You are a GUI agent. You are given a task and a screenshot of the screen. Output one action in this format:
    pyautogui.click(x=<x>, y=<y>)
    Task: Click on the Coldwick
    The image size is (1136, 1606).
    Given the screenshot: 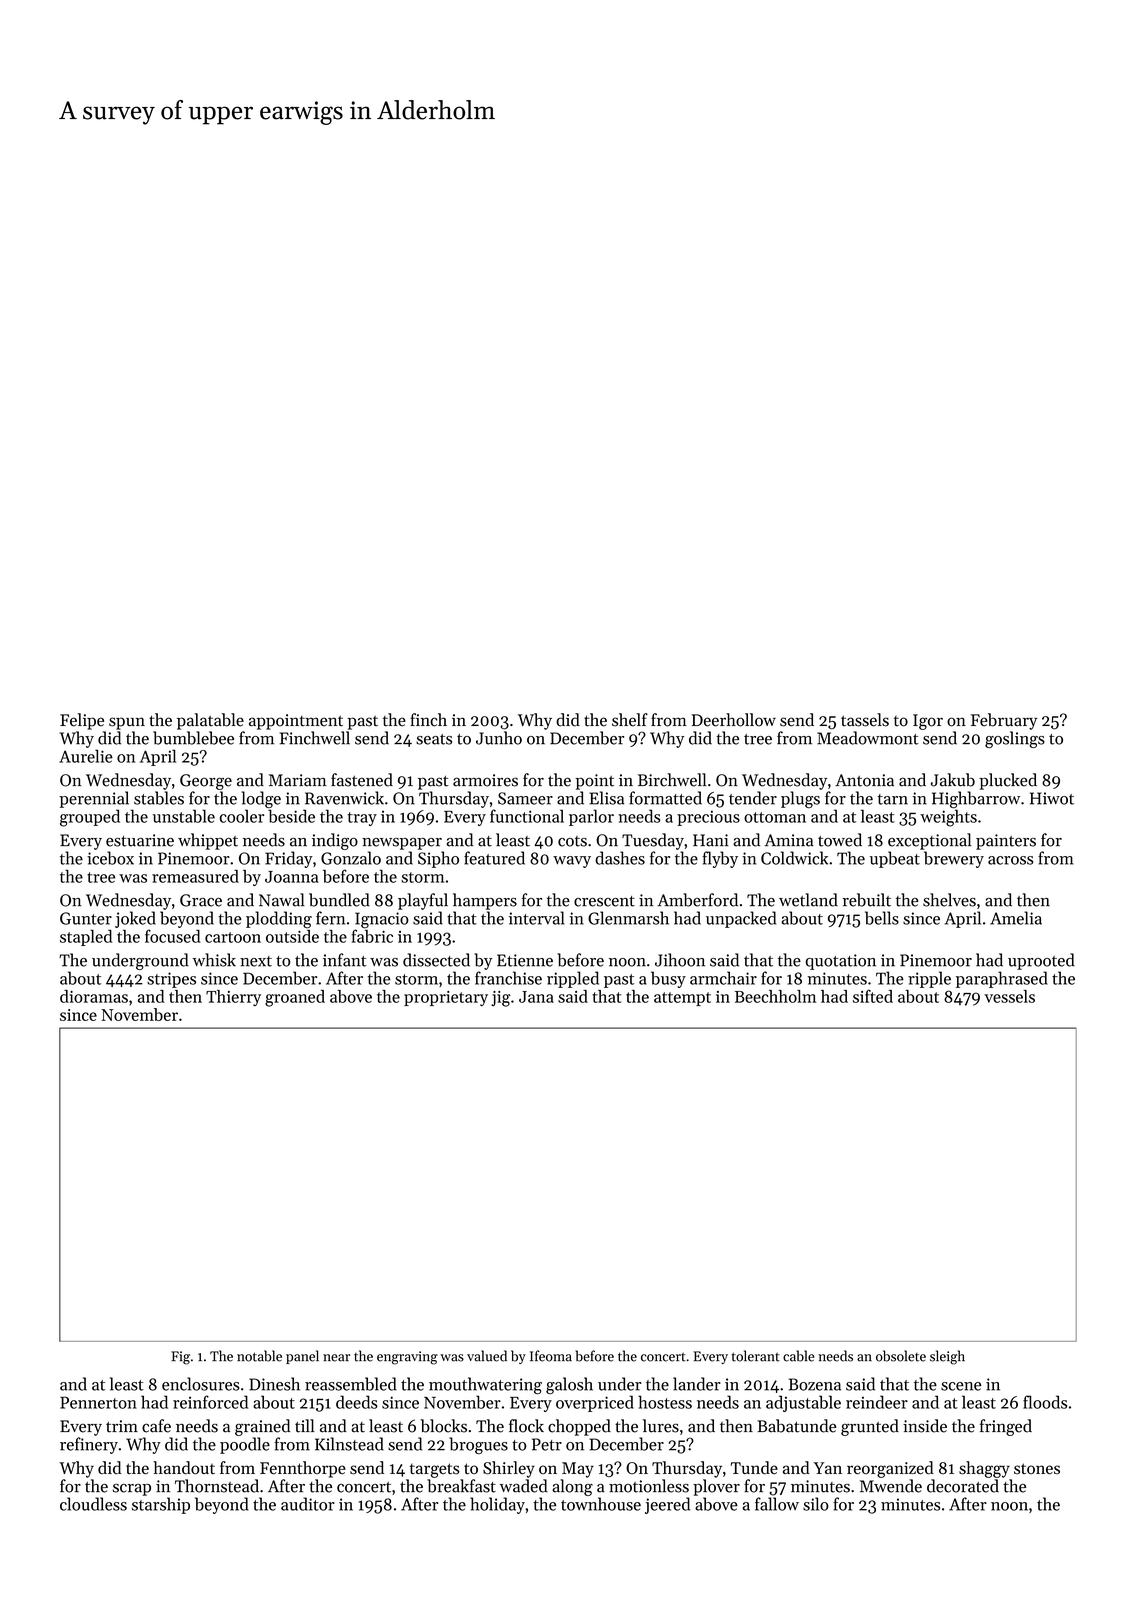 What is the action you would take?
    pyautogui.click(x=794, y=858)
